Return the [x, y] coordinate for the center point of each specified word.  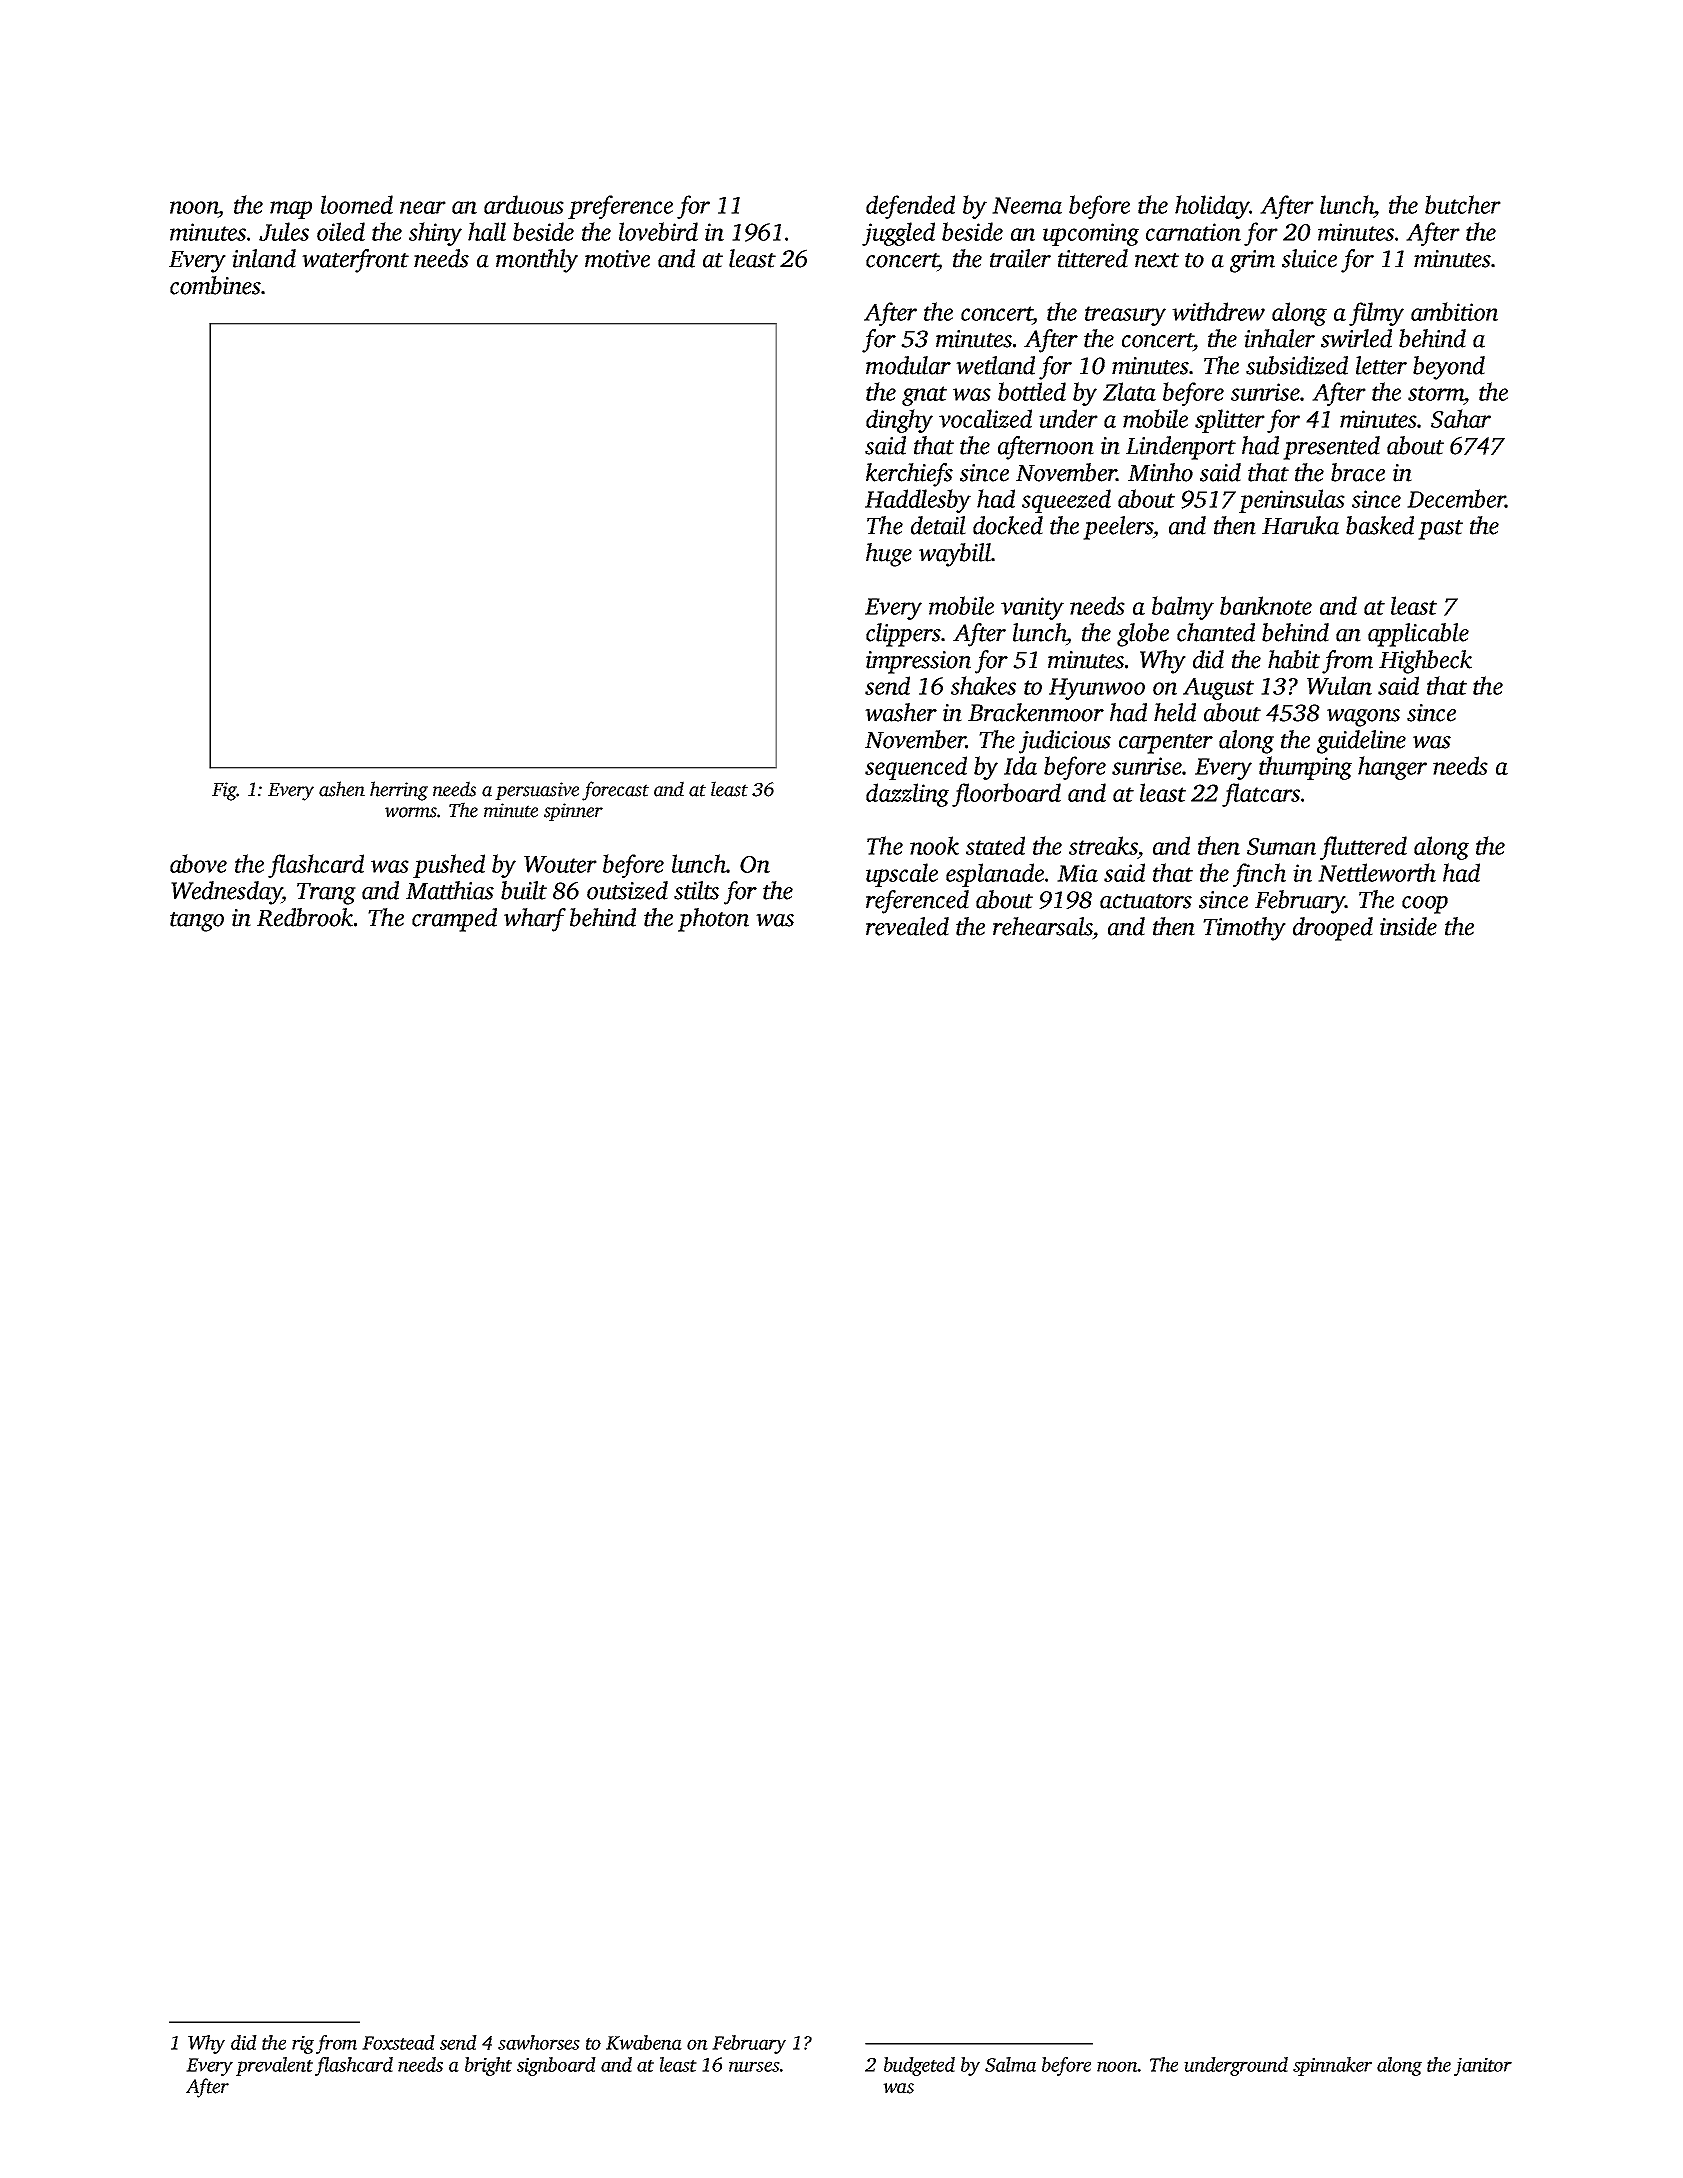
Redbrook [305, 917]
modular [908, 365]
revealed [907, 926]
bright [488, 2066]
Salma [1010, 2064]
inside [1408, 926]
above [198, 863]
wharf [535, 920]
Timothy [1244, 929]
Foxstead [398, 2042]
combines [215, 285]
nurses [754, 2066]
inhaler [1279, 338]
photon [713, 920]
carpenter [1166, 744]
